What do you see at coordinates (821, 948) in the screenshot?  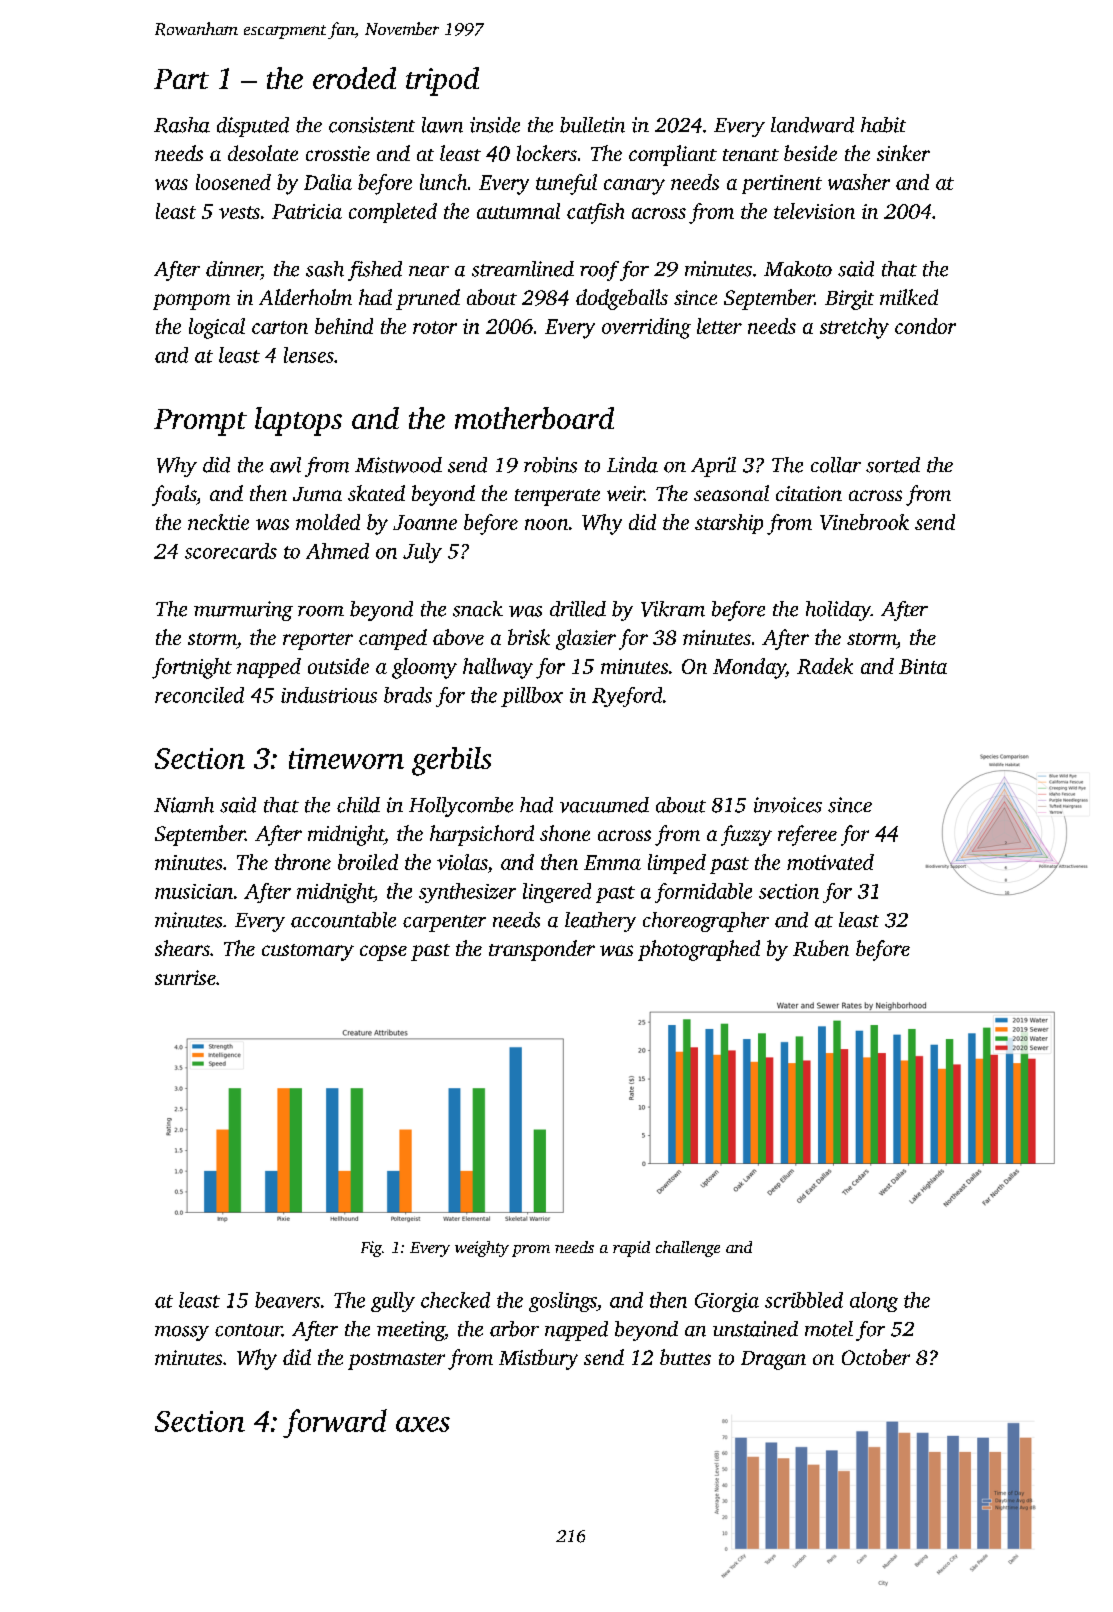 I see `Ruben` at bounding box center [821, 948].
